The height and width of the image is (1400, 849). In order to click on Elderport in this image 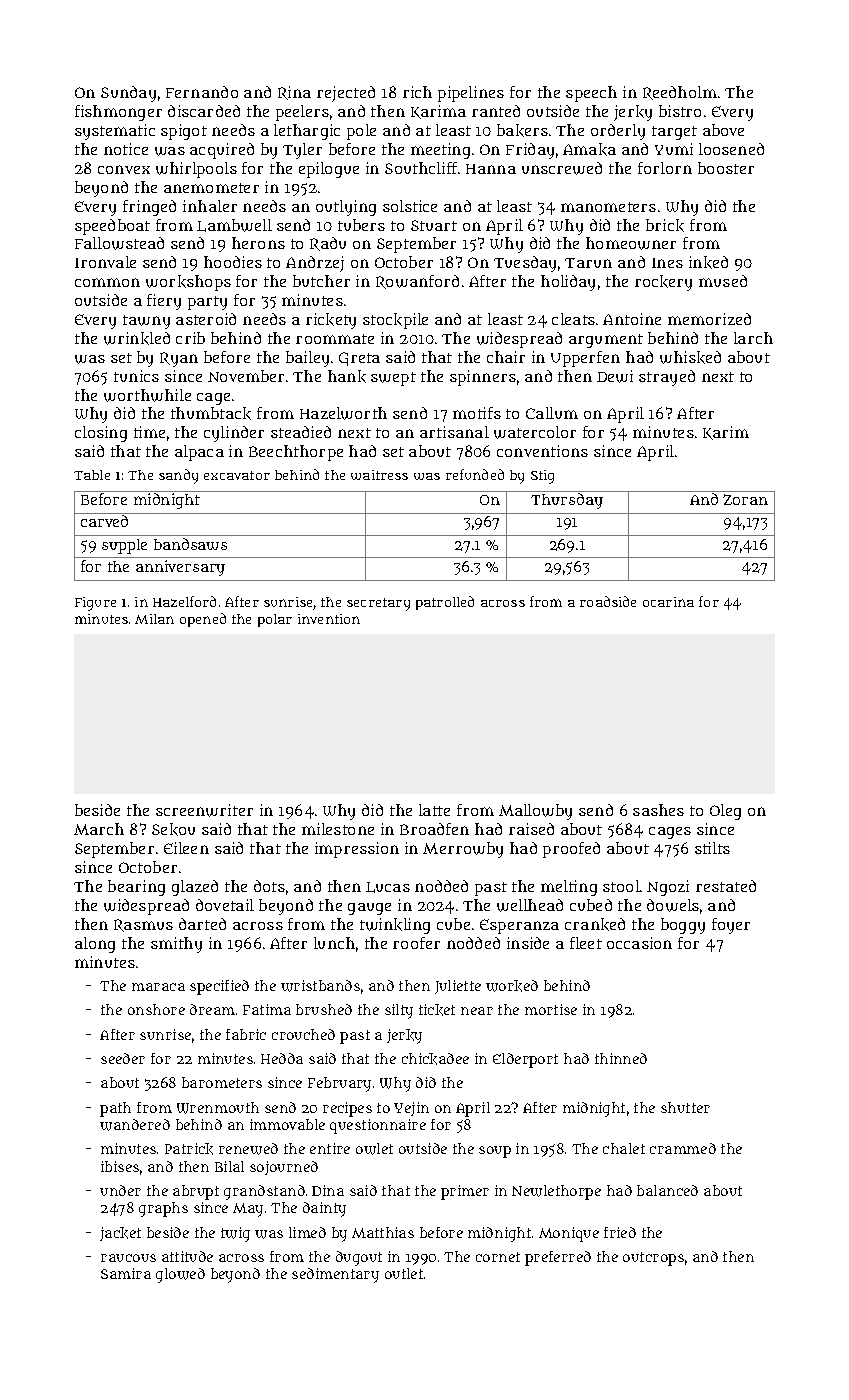, I will do `click(525, 1060)`.
